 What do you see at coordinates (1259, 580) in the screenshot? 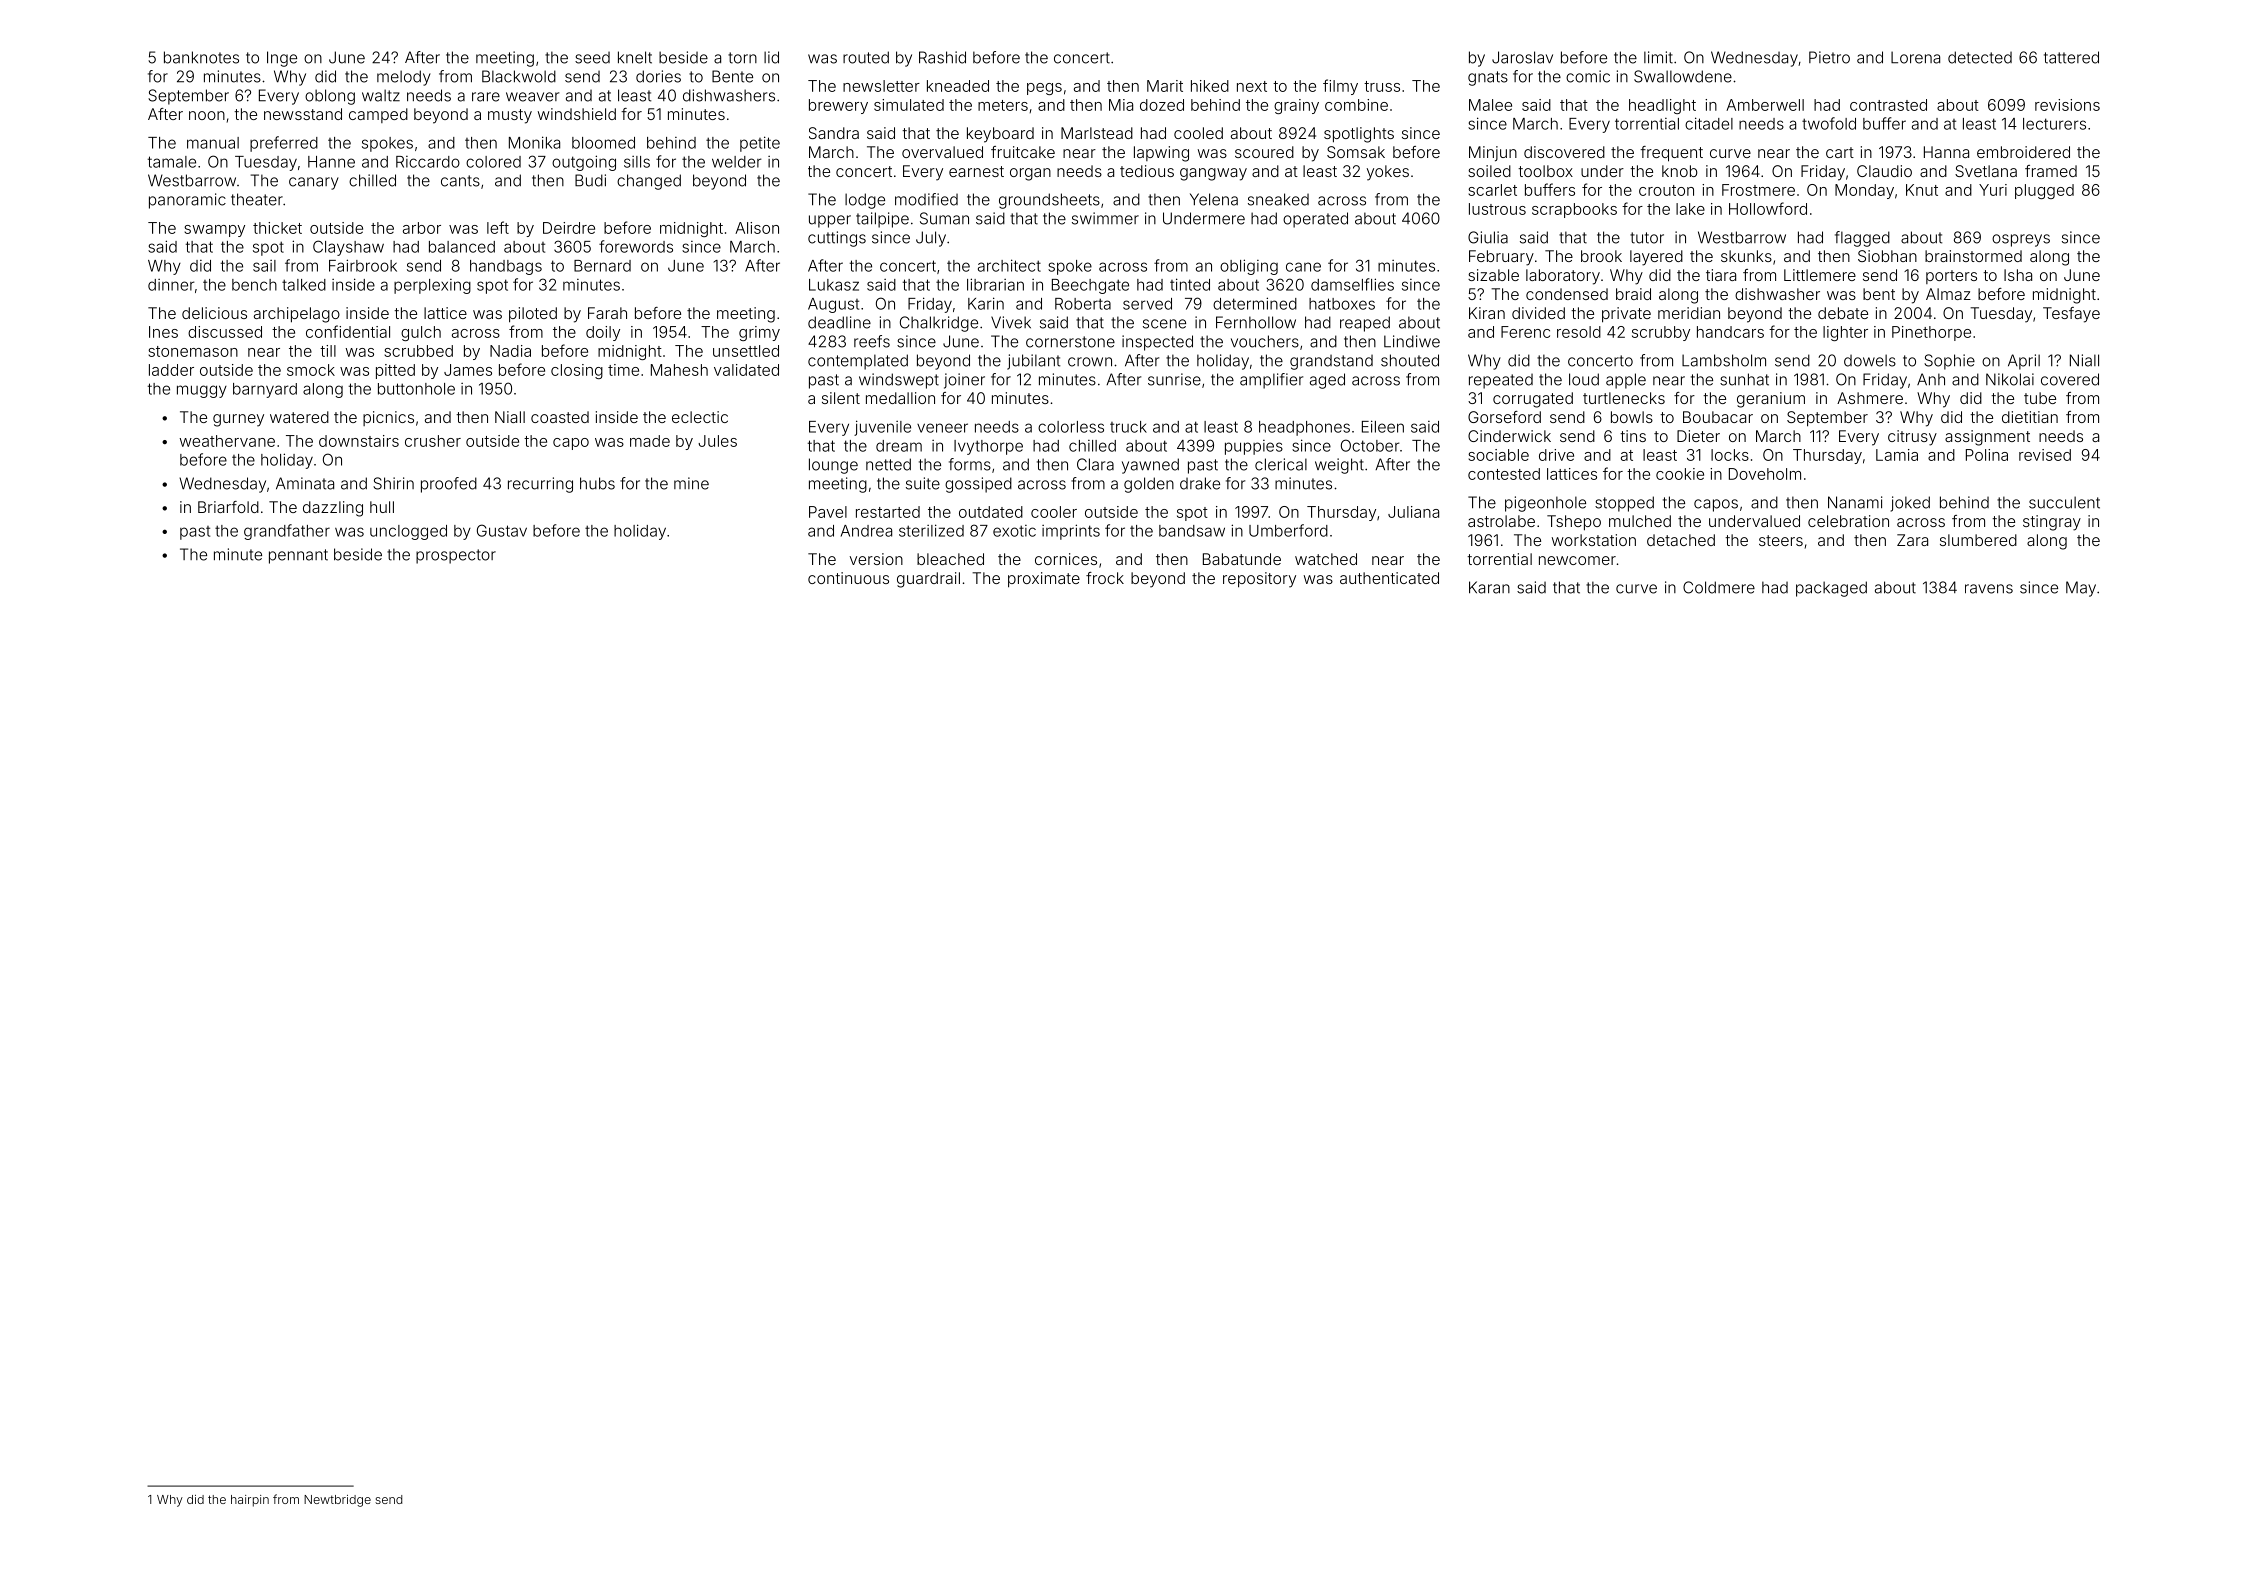
I see `repository` at bounding box center [1259, 580].
